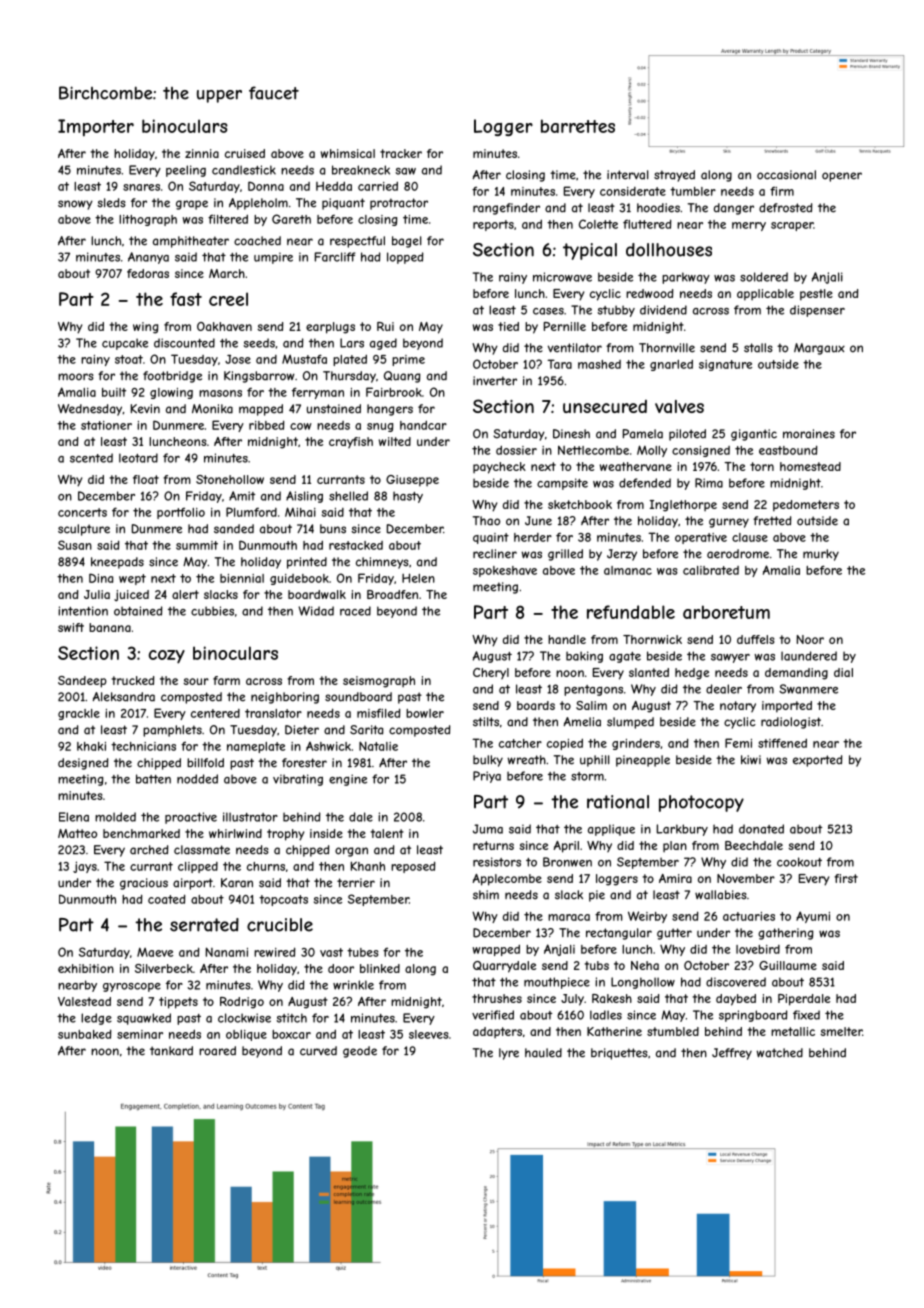  Describe the element at coordinates (786, 175) in the screenshot. I see `occasional` at that location.
